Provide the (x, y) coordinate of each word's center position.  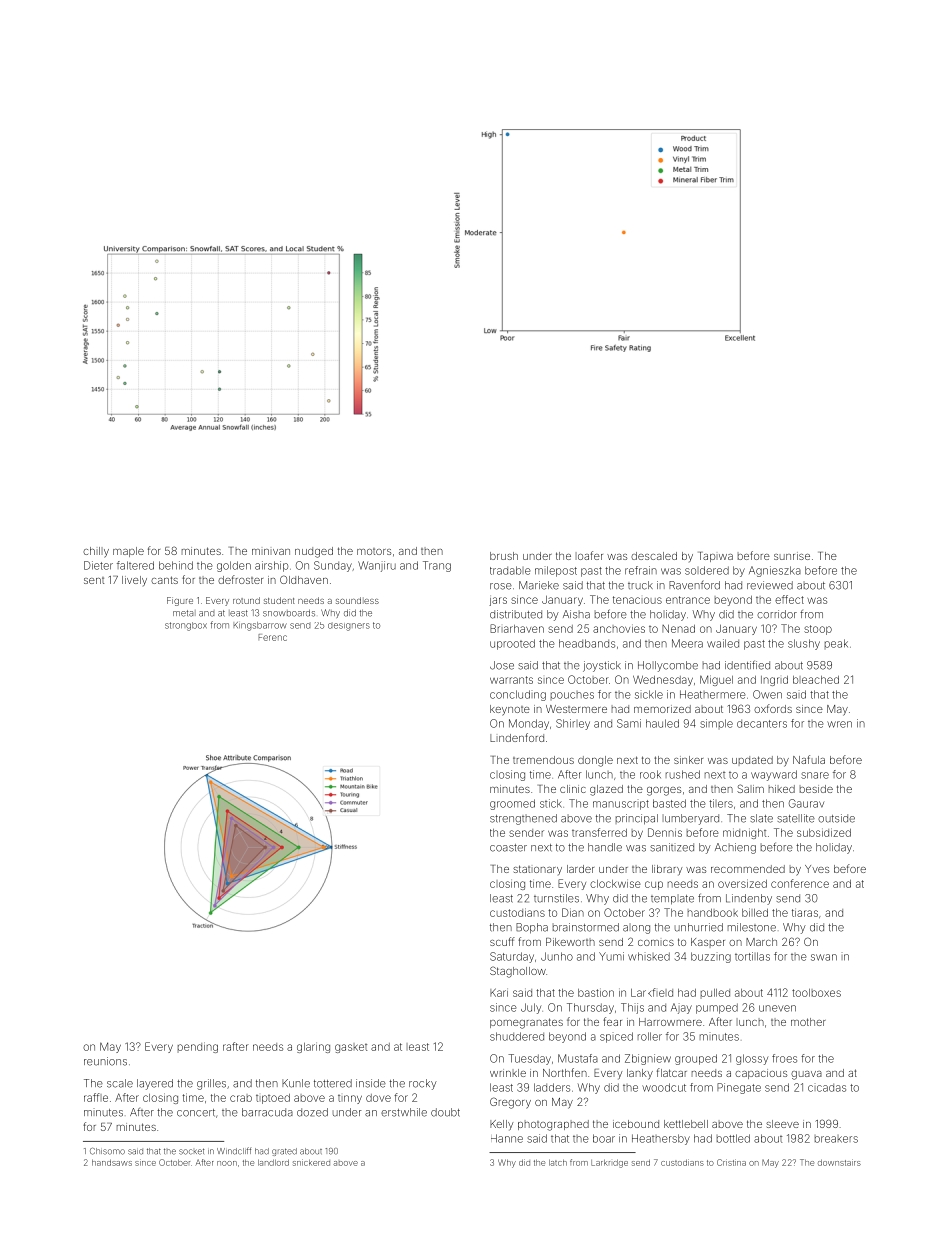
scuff (502, 941)
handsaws (112, 1162)
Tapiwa (715, 557)
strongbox (186, 626)
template (672, 899)
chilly (96, 552)
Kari (499, 992)
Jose (502, 665)
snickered (311, 1162)
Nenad (678, 629)
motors (374, 551)
